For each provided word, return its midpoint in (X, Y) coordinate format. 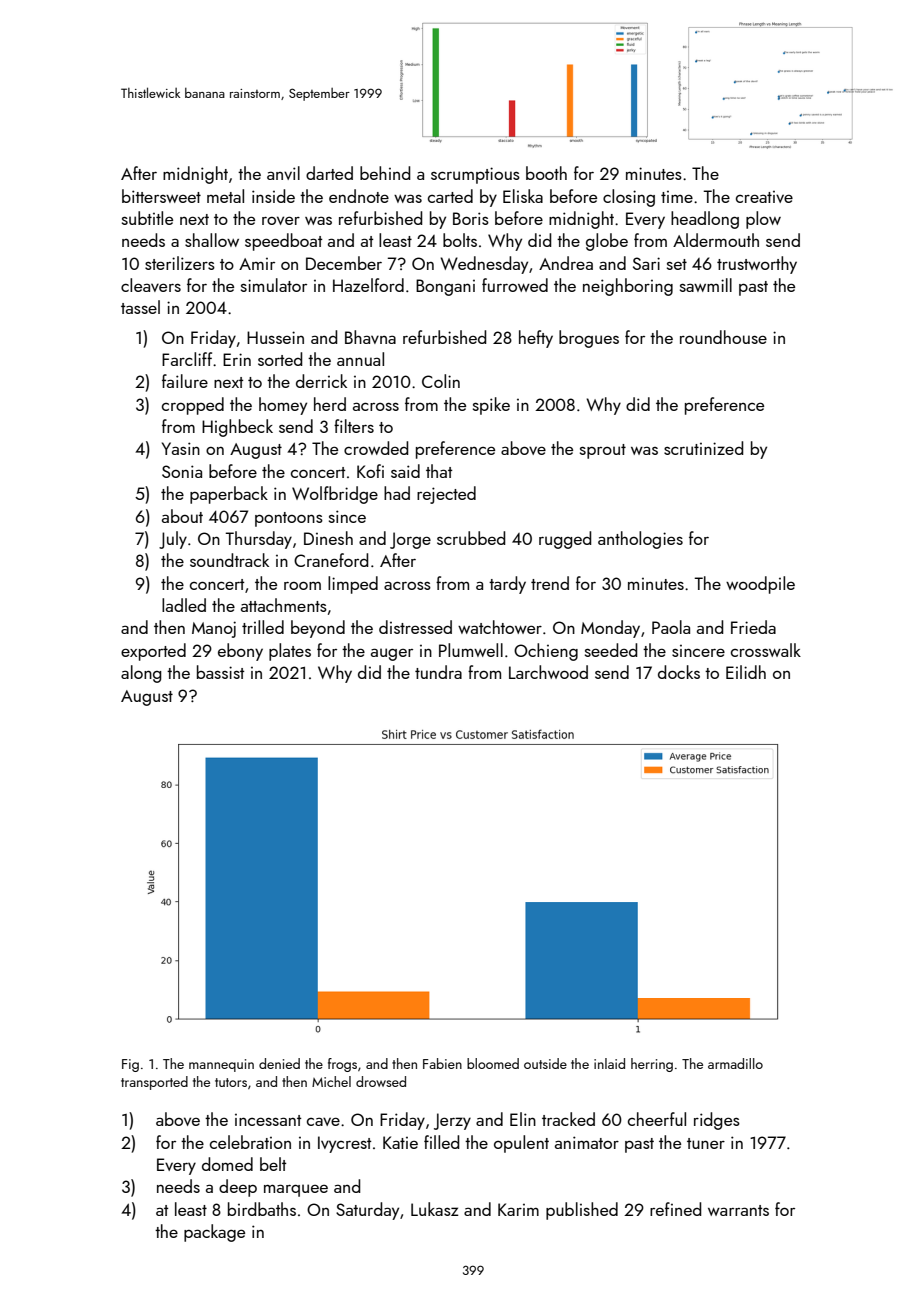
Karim (518, 1209)
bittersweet (161, 196)
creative (764, 197)
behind (385, 173)
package (214, 1233)
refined (675, 1209)
